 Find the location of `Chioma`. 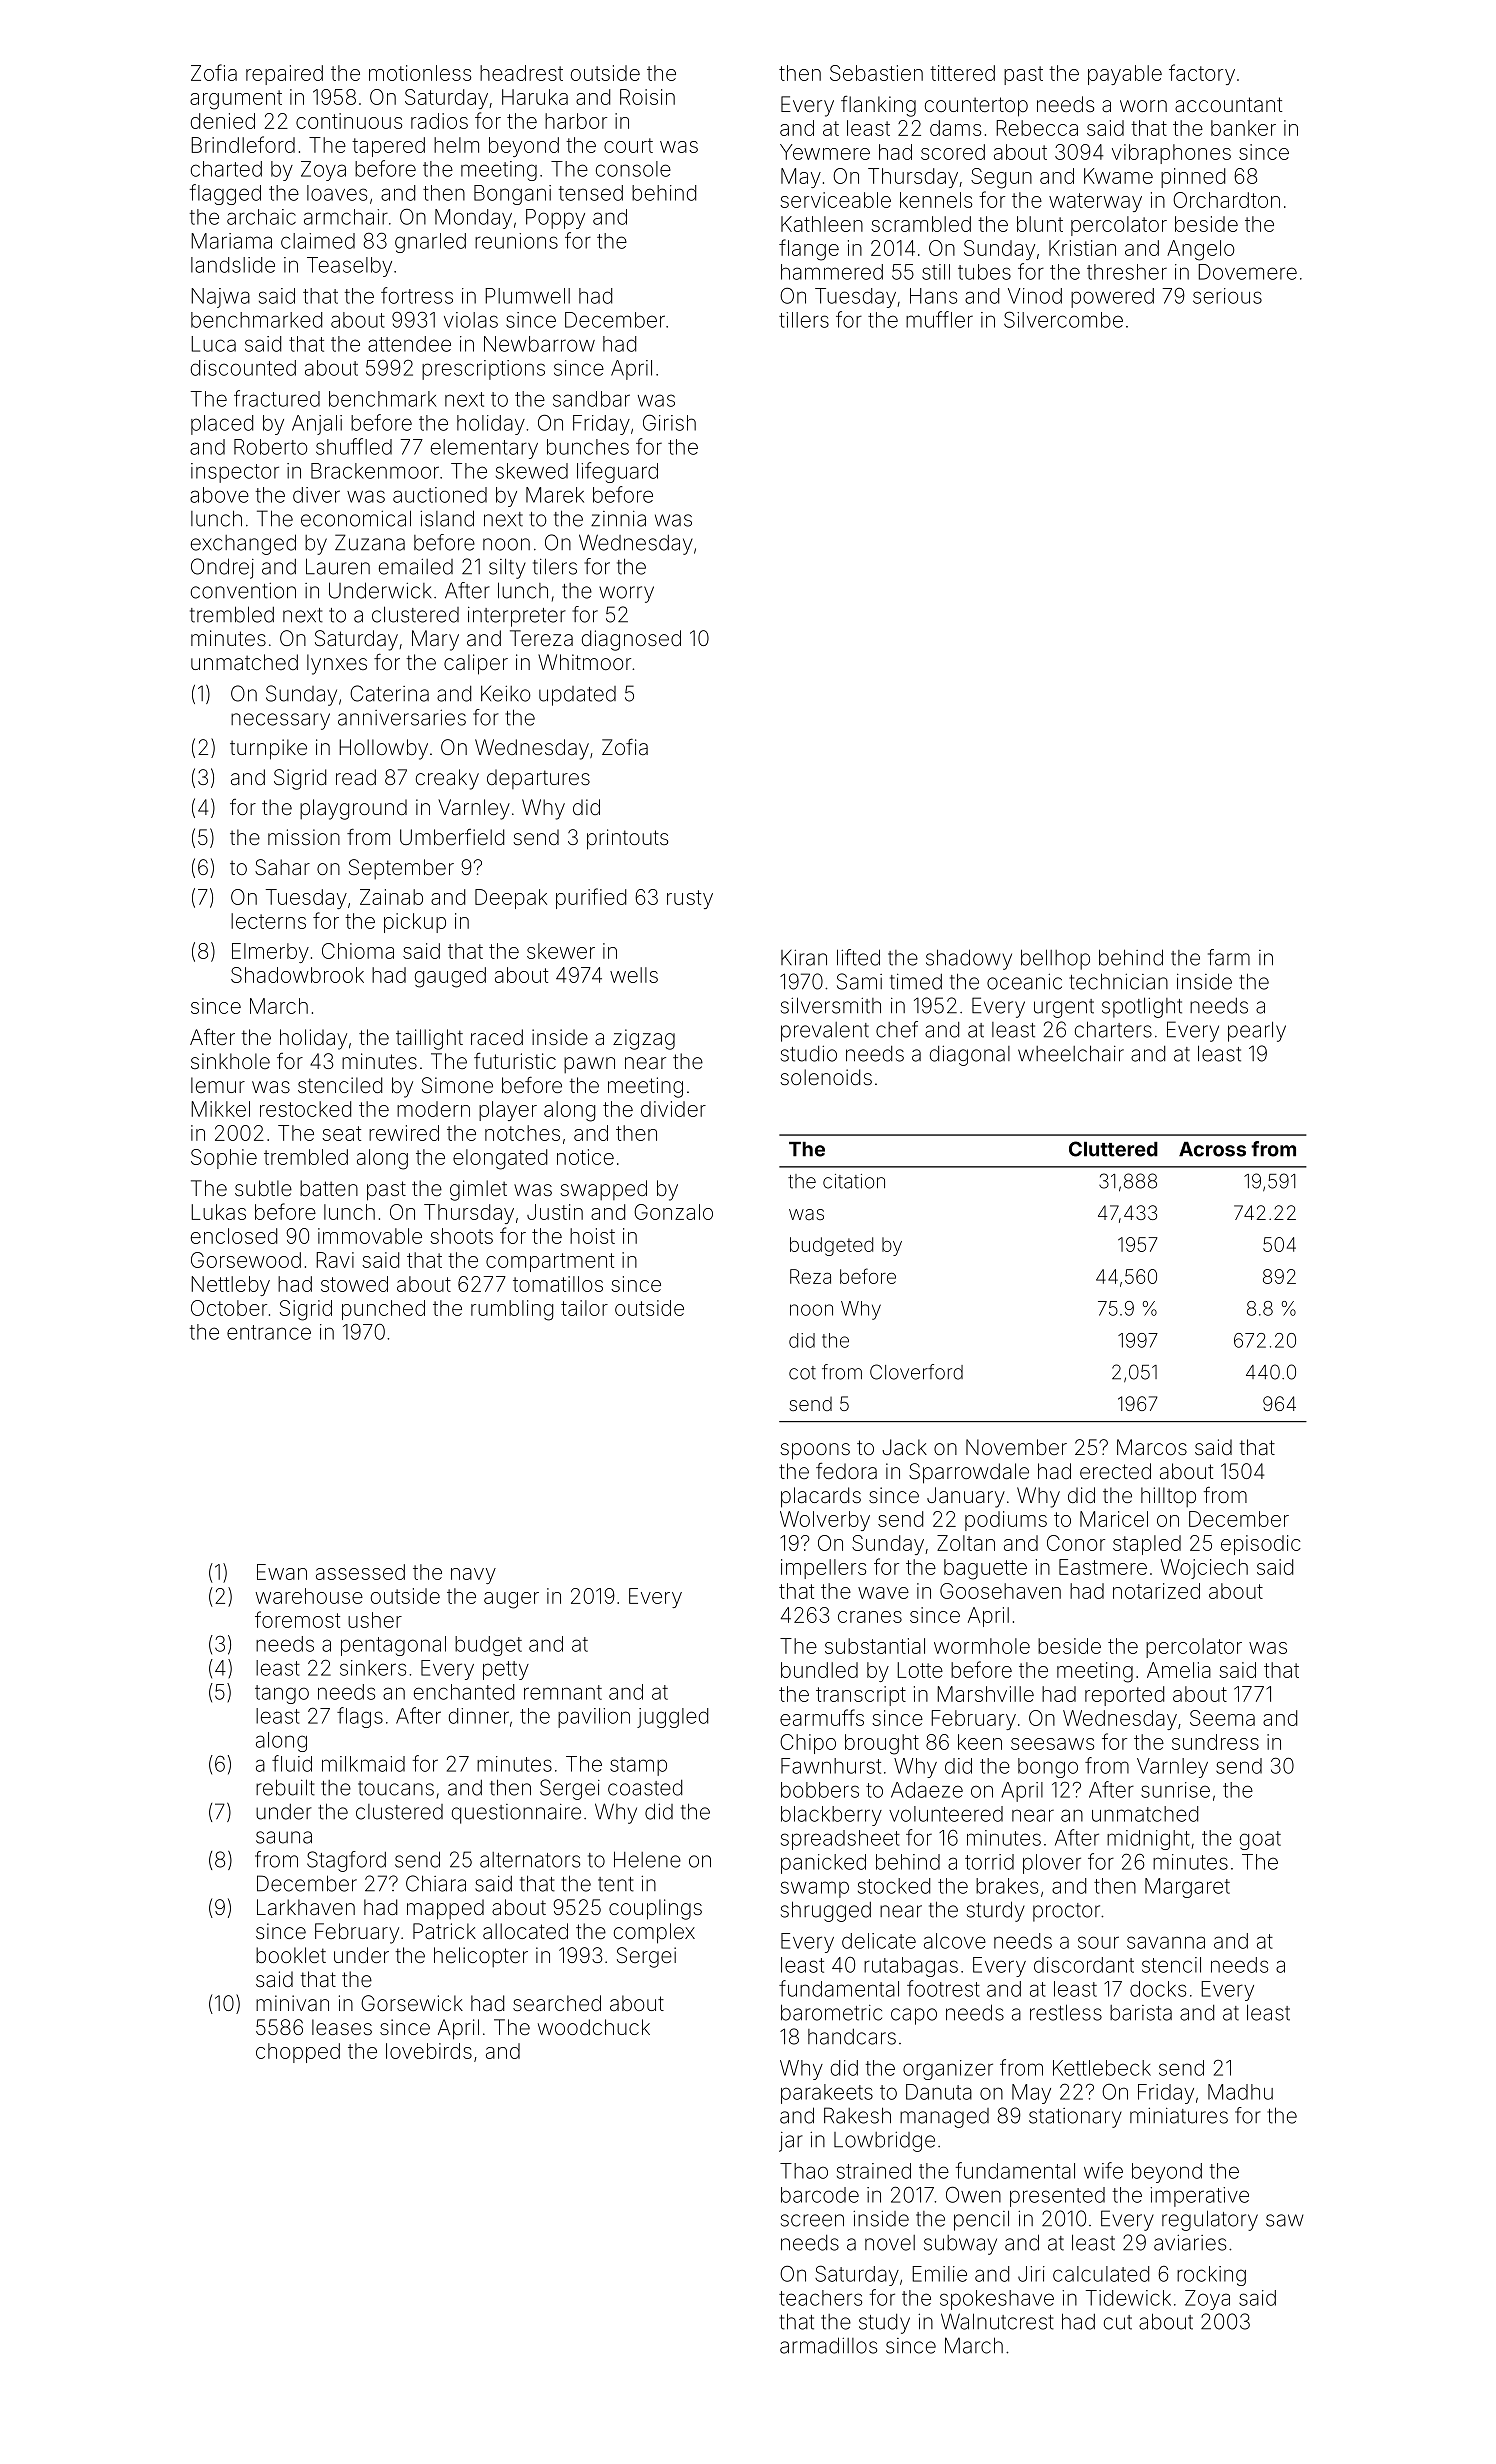

Chioma is located at coordinates (358, 951).
